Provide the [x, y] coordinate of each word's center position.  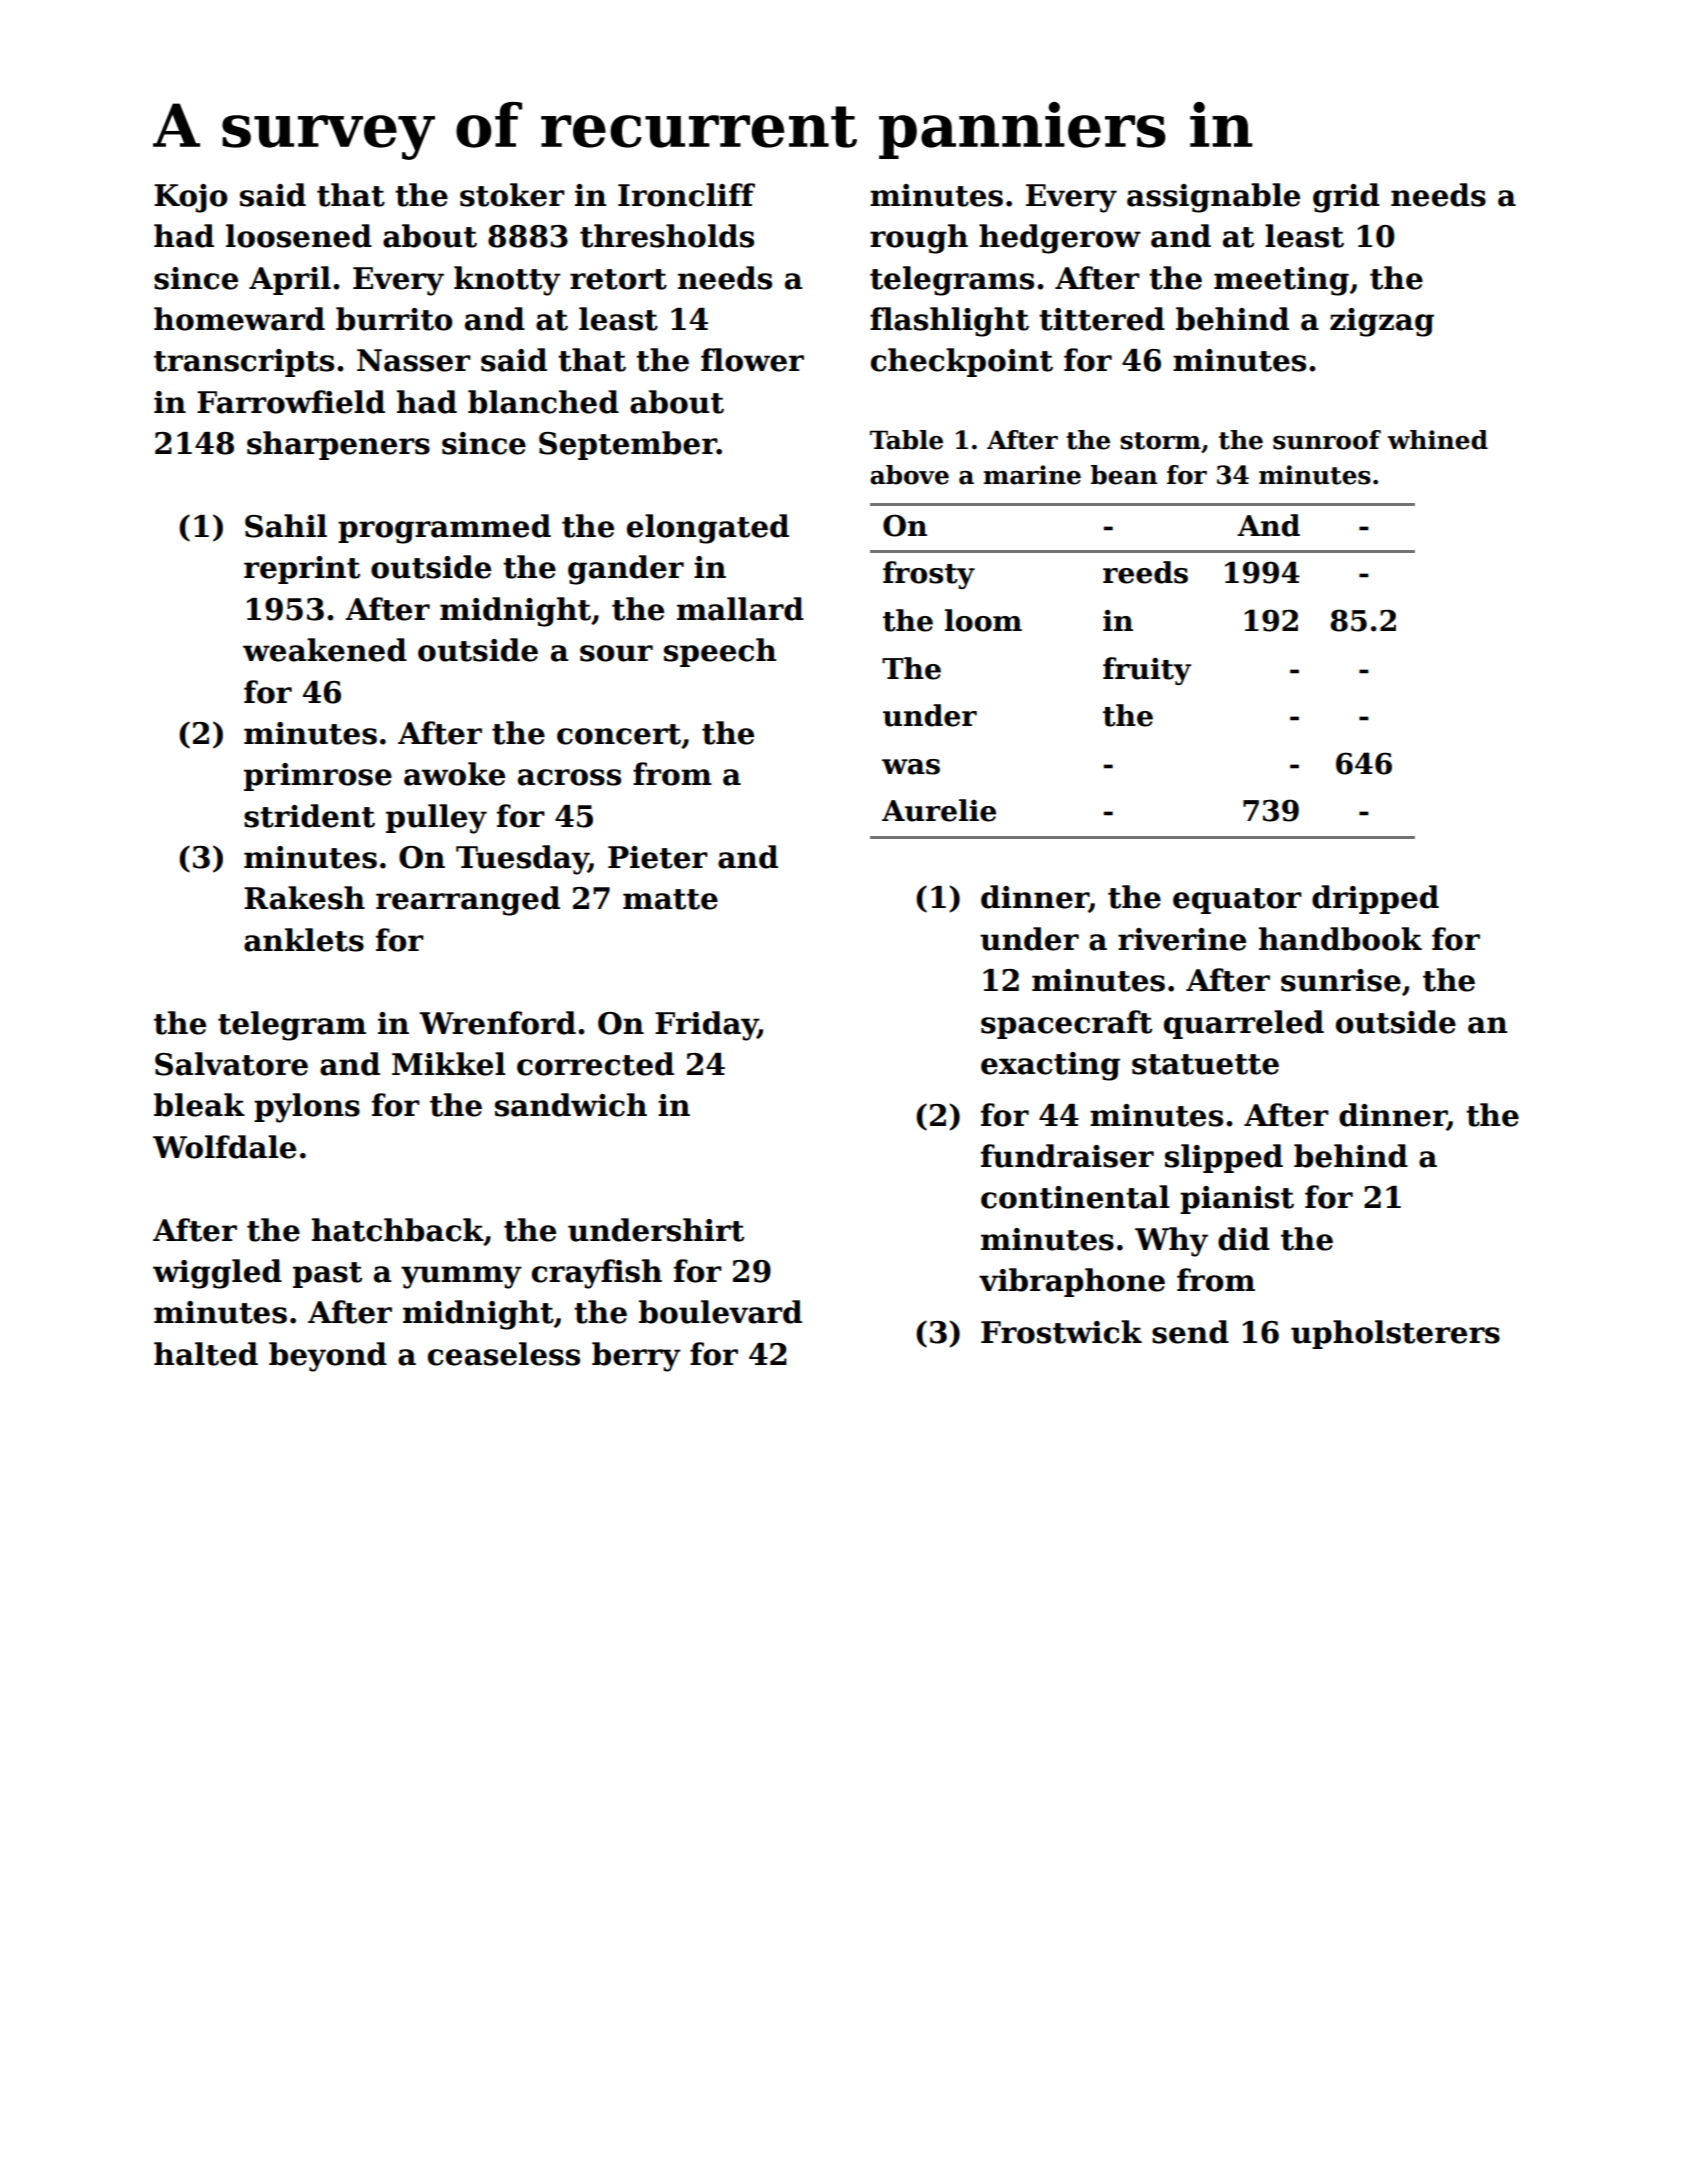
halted [206, 1354]
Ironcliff [686, 195]
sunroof [1327, 440]
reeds [1145, 572]
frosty [929, 575]
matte [670, 899]
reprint [302, 570]
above [909, 475]
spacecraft [1066, 1024]
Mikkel [449, 1064]
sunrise [1341, 980]
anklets [304, 940]
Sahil [286, 526]
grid [1346, 198]
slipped [1224, 1158]
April [290, 280]
